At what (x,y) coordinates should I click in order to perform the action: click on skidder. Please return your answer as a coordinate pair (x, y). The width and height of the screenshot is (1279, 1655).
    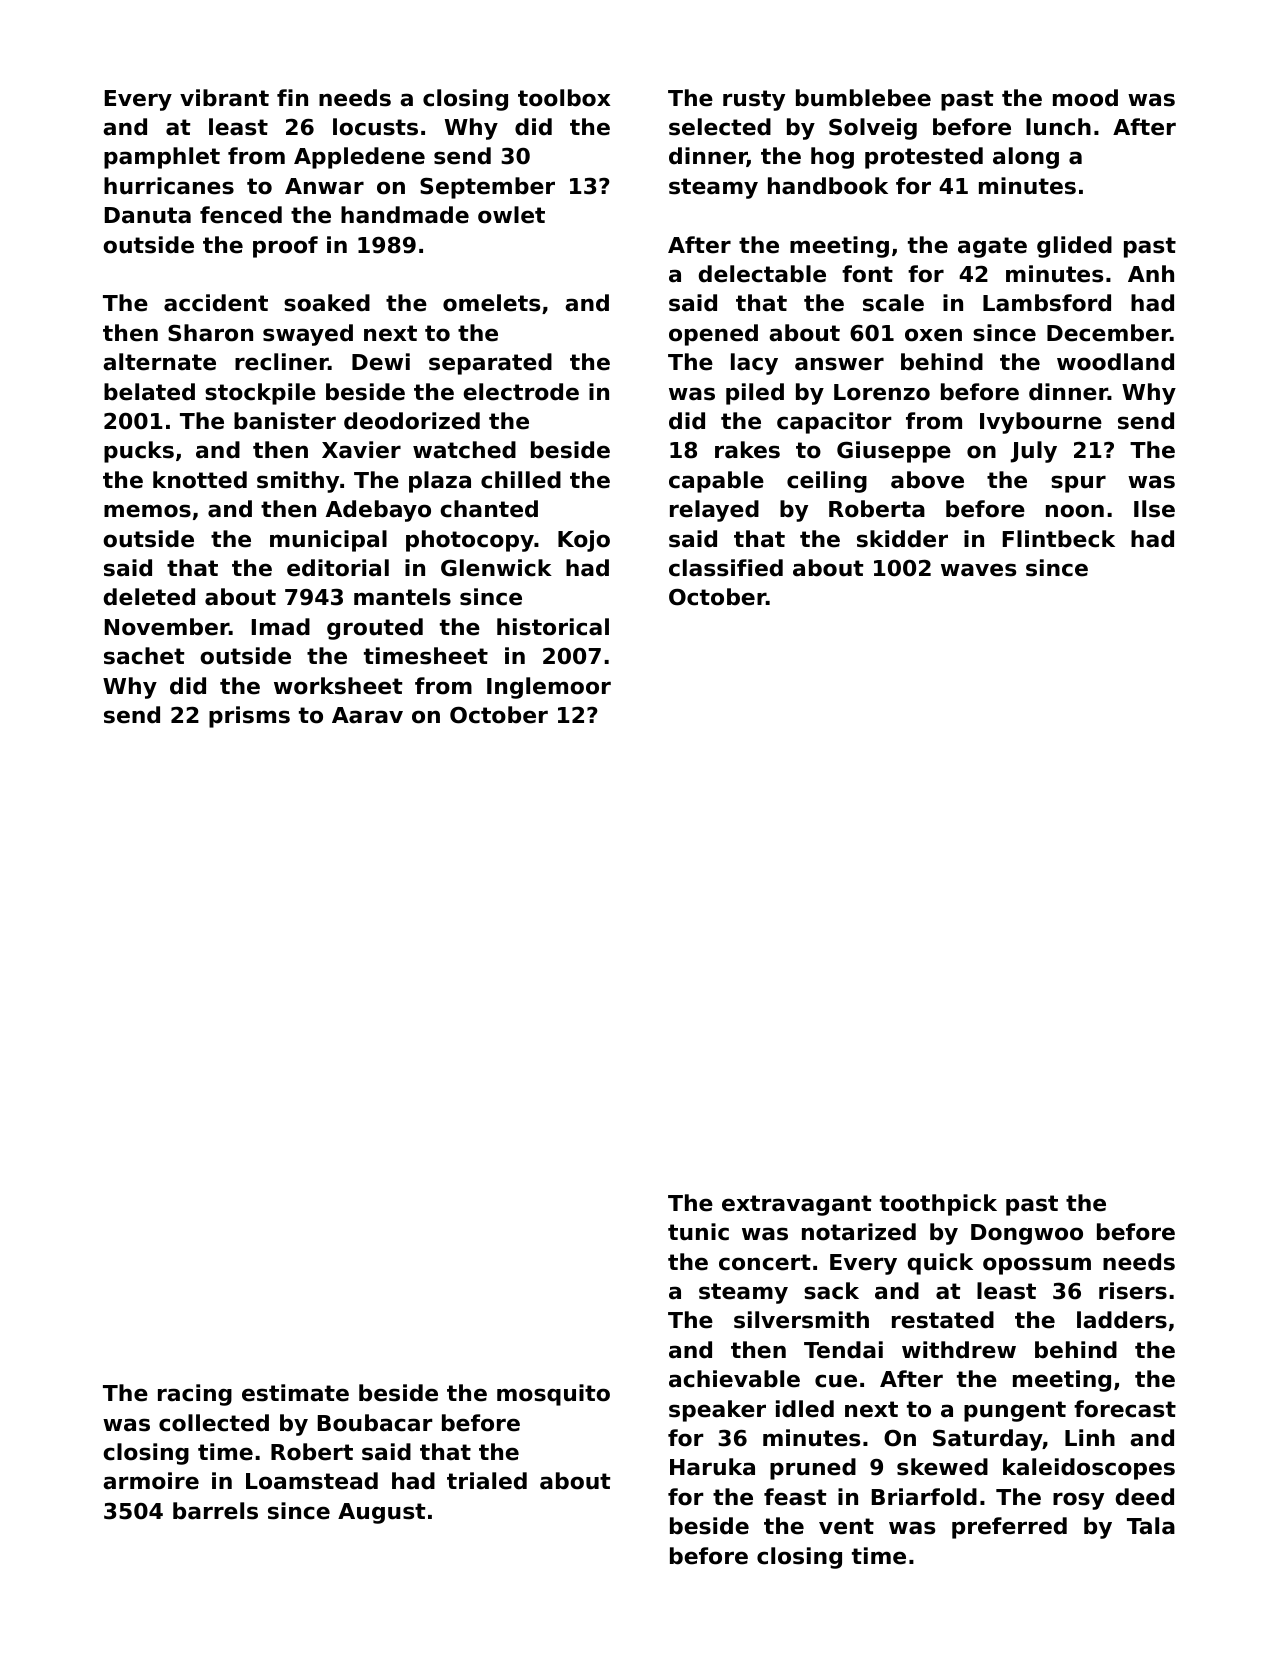
    Looking at the image, I should click on (902, 539).
